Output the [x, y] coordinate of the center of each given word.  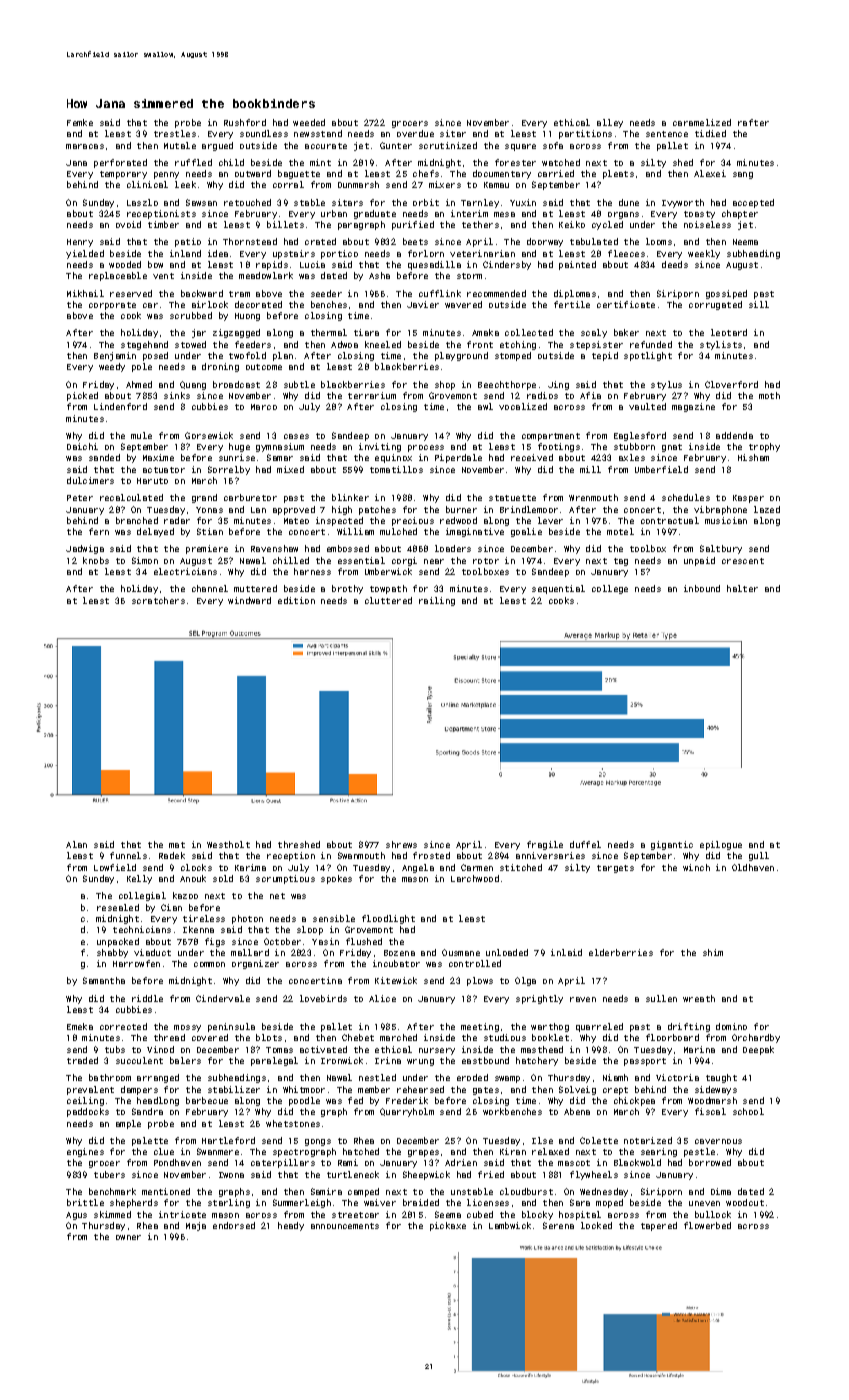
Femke [80, 122]
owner [128, 1237]
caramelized [702, 122]
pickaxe [448, 1226]
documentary [502, 174]
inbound [702, 588]
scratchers [158, 600]
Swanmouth [361, 855]
